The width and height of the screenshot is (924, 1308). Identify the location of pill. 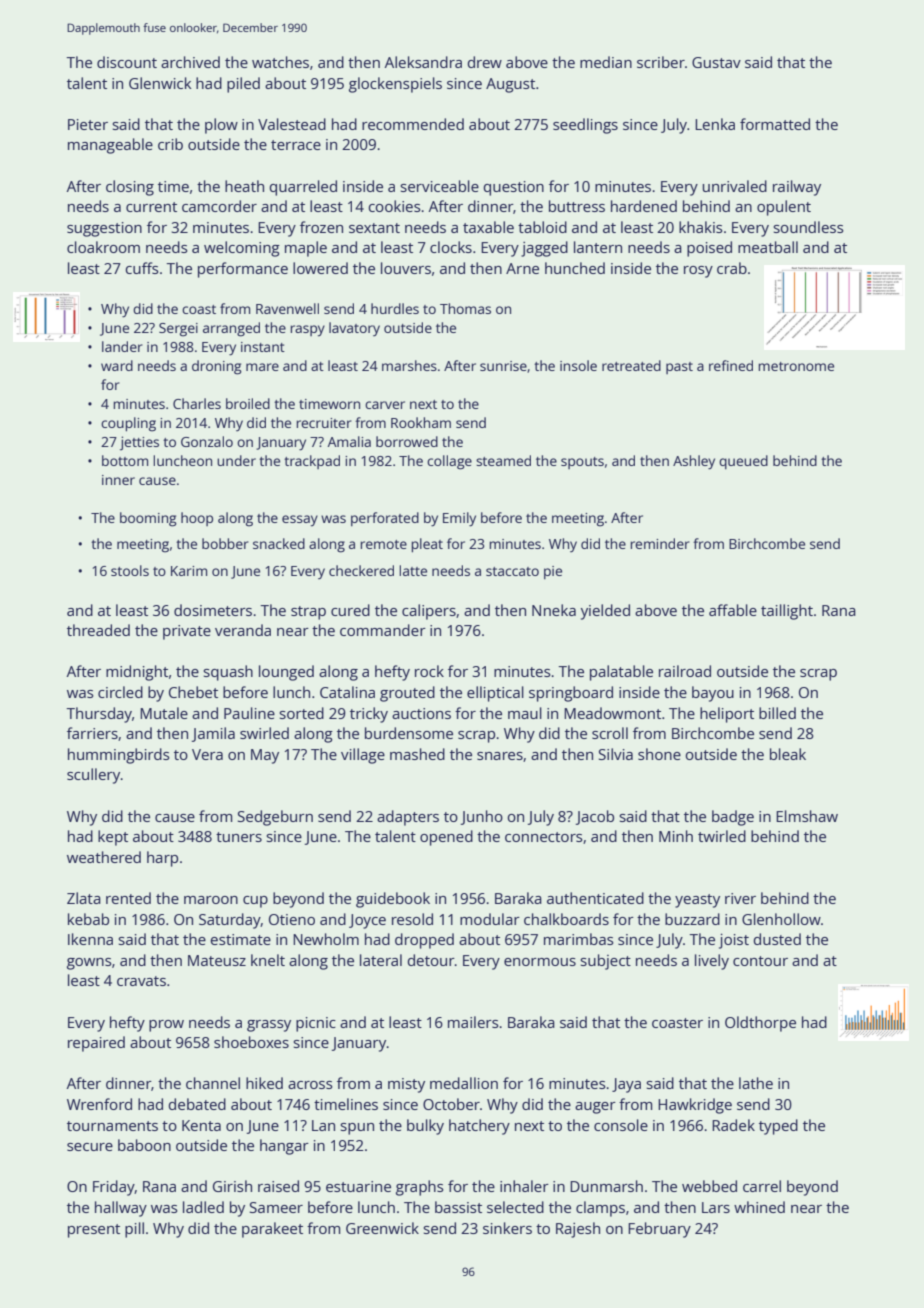
(134, 1230).
